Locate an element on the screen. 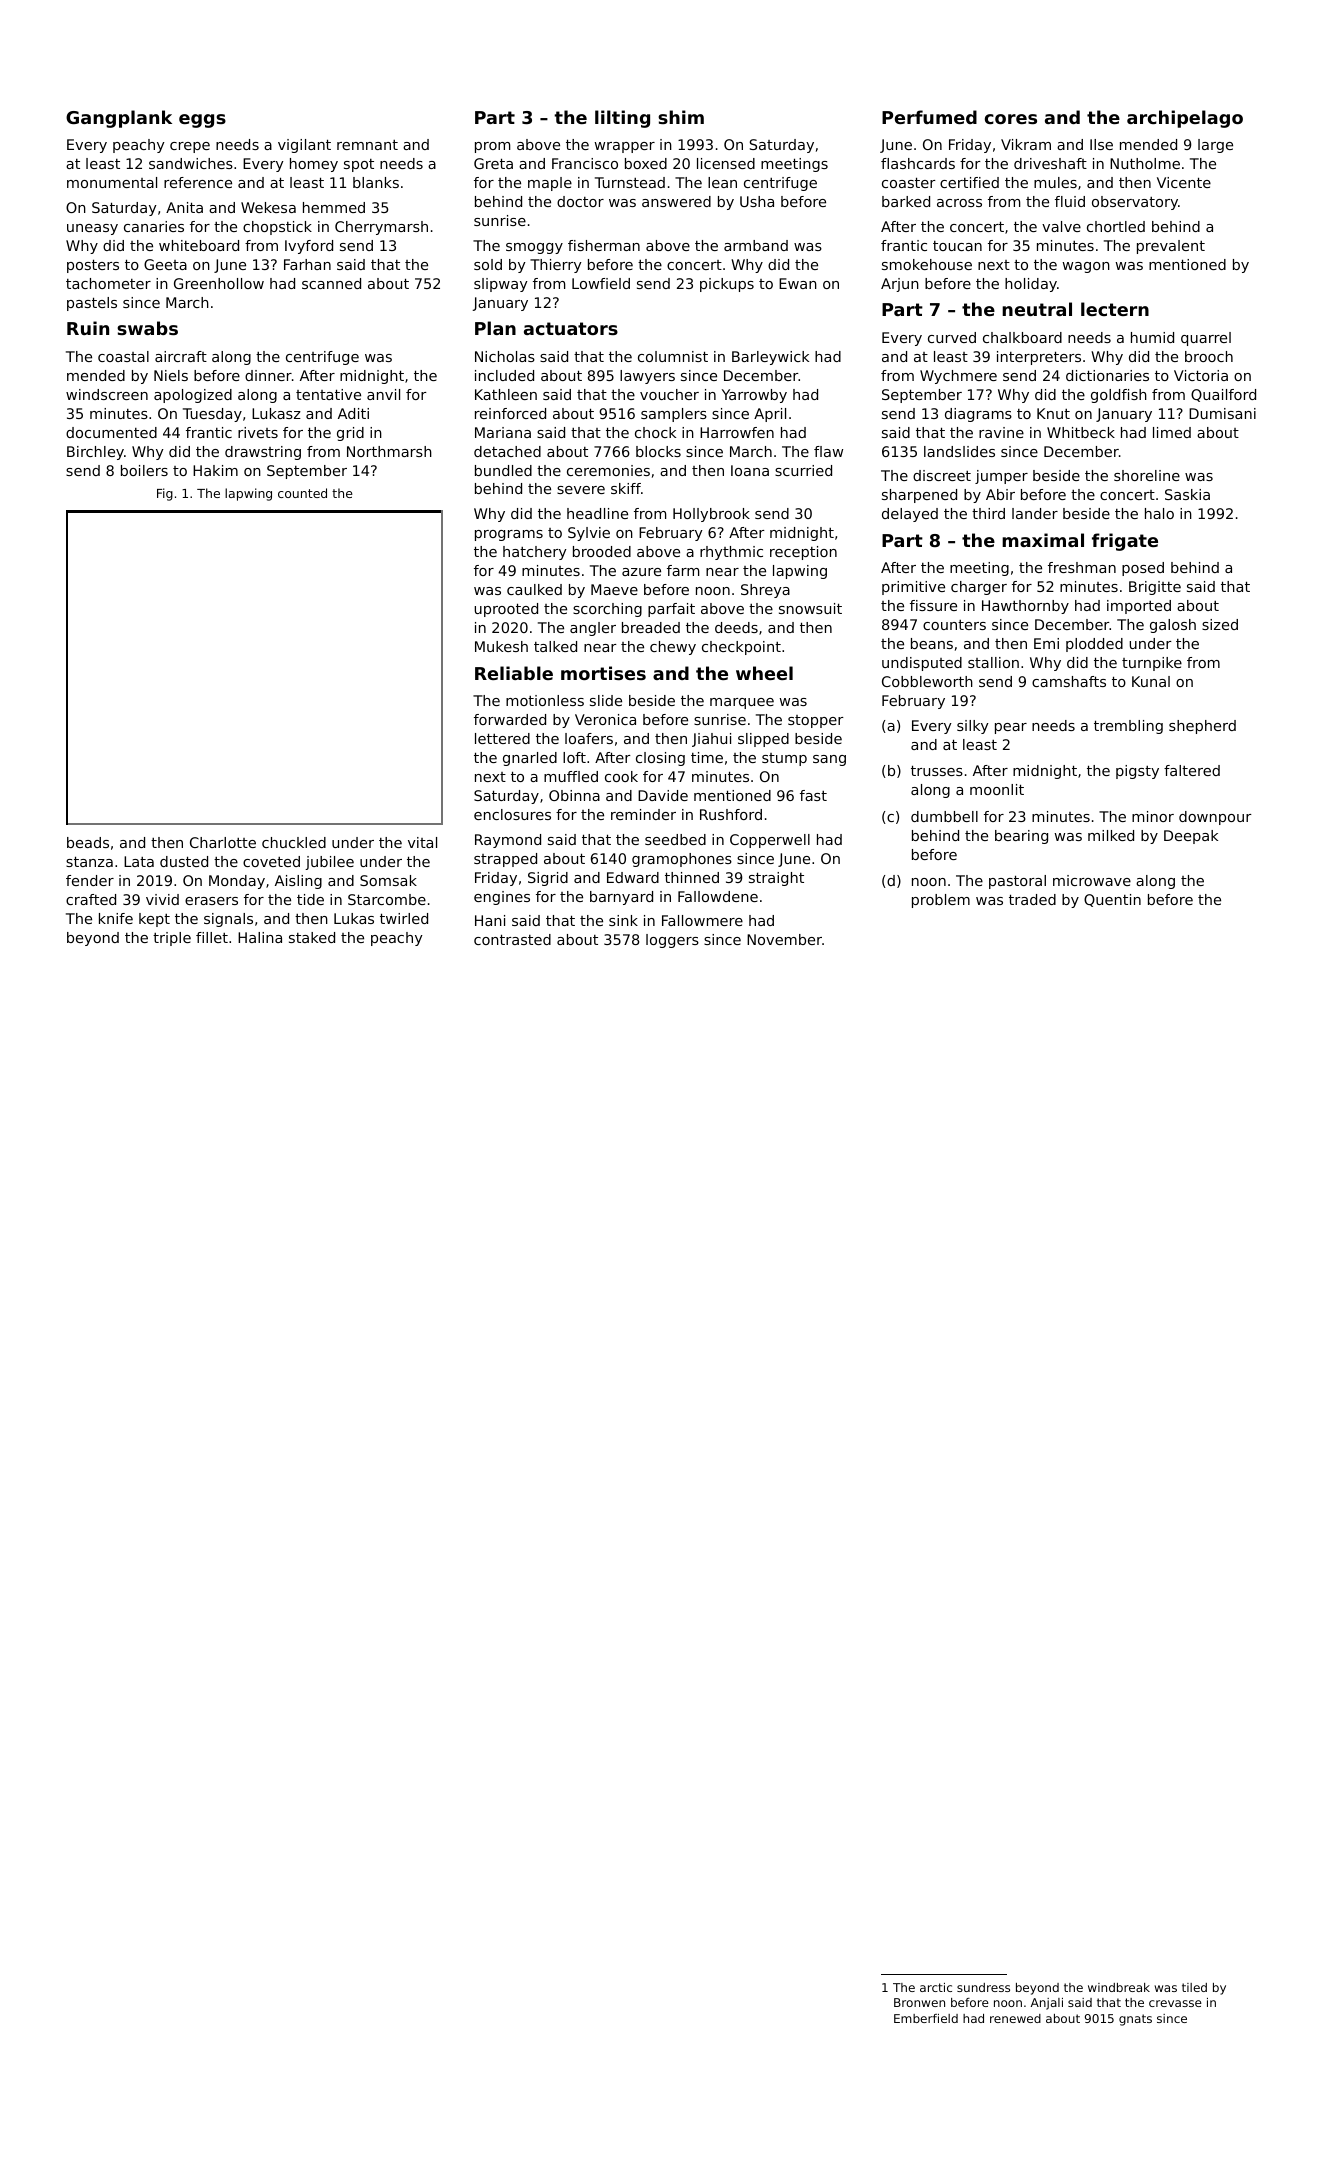 The image size is (1324, 2181). Geeta is located at coordinates (165, 264).
